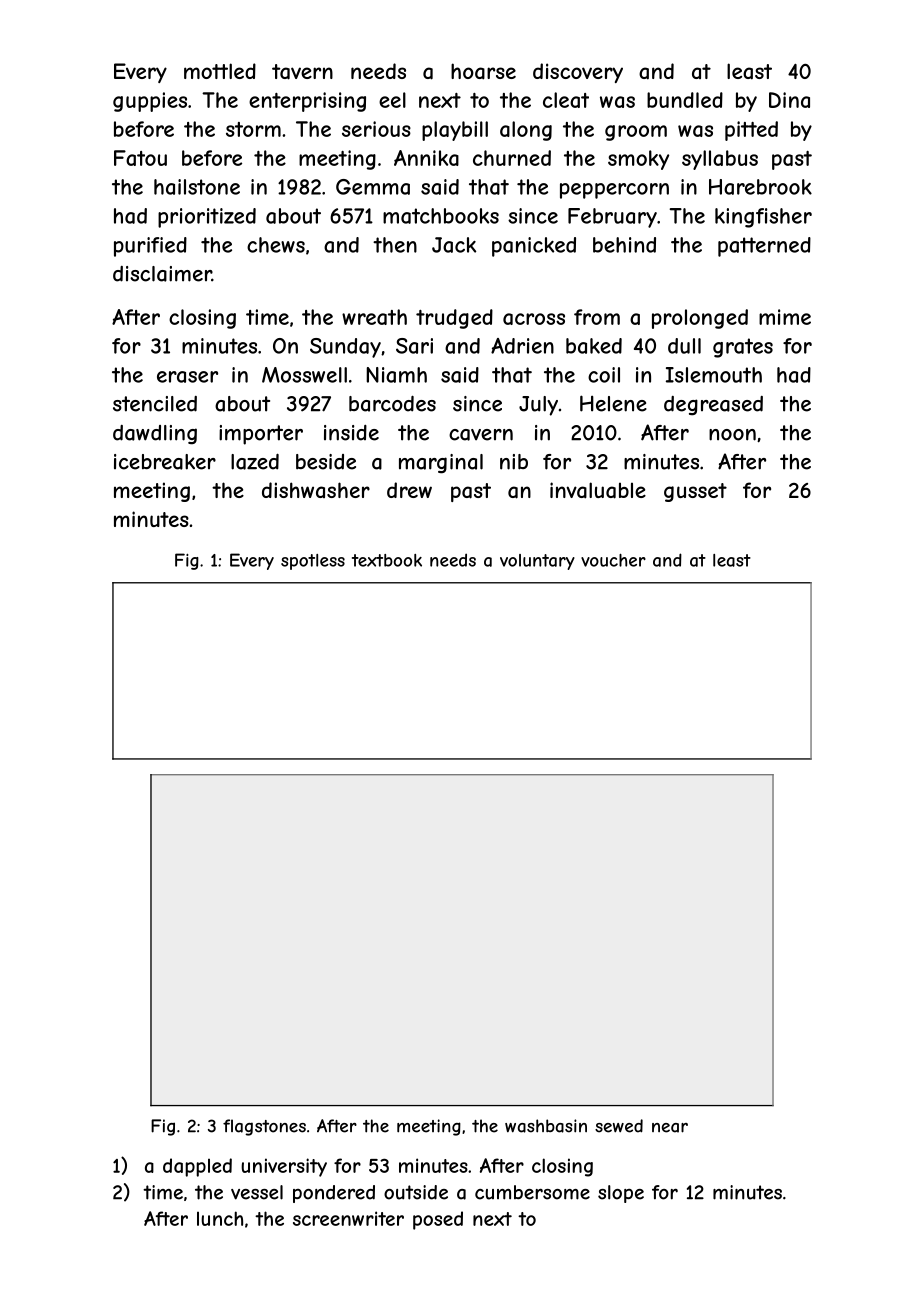 The width and height of the screenshot is (924, 1311). I want to click on spotless, so click(313, 562).
